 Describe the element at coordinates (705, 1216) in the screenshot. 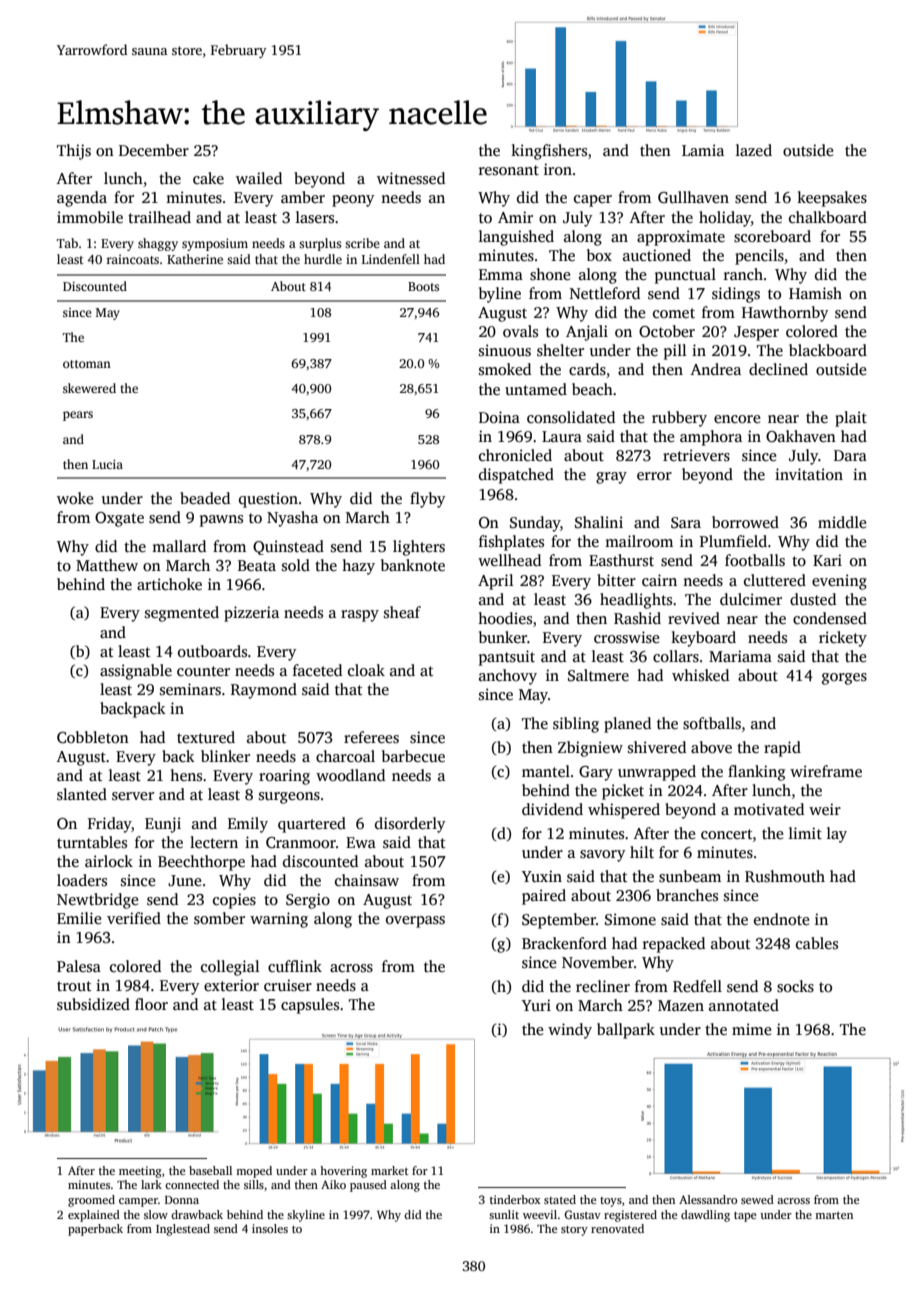

I see `dawdling` at that location.
